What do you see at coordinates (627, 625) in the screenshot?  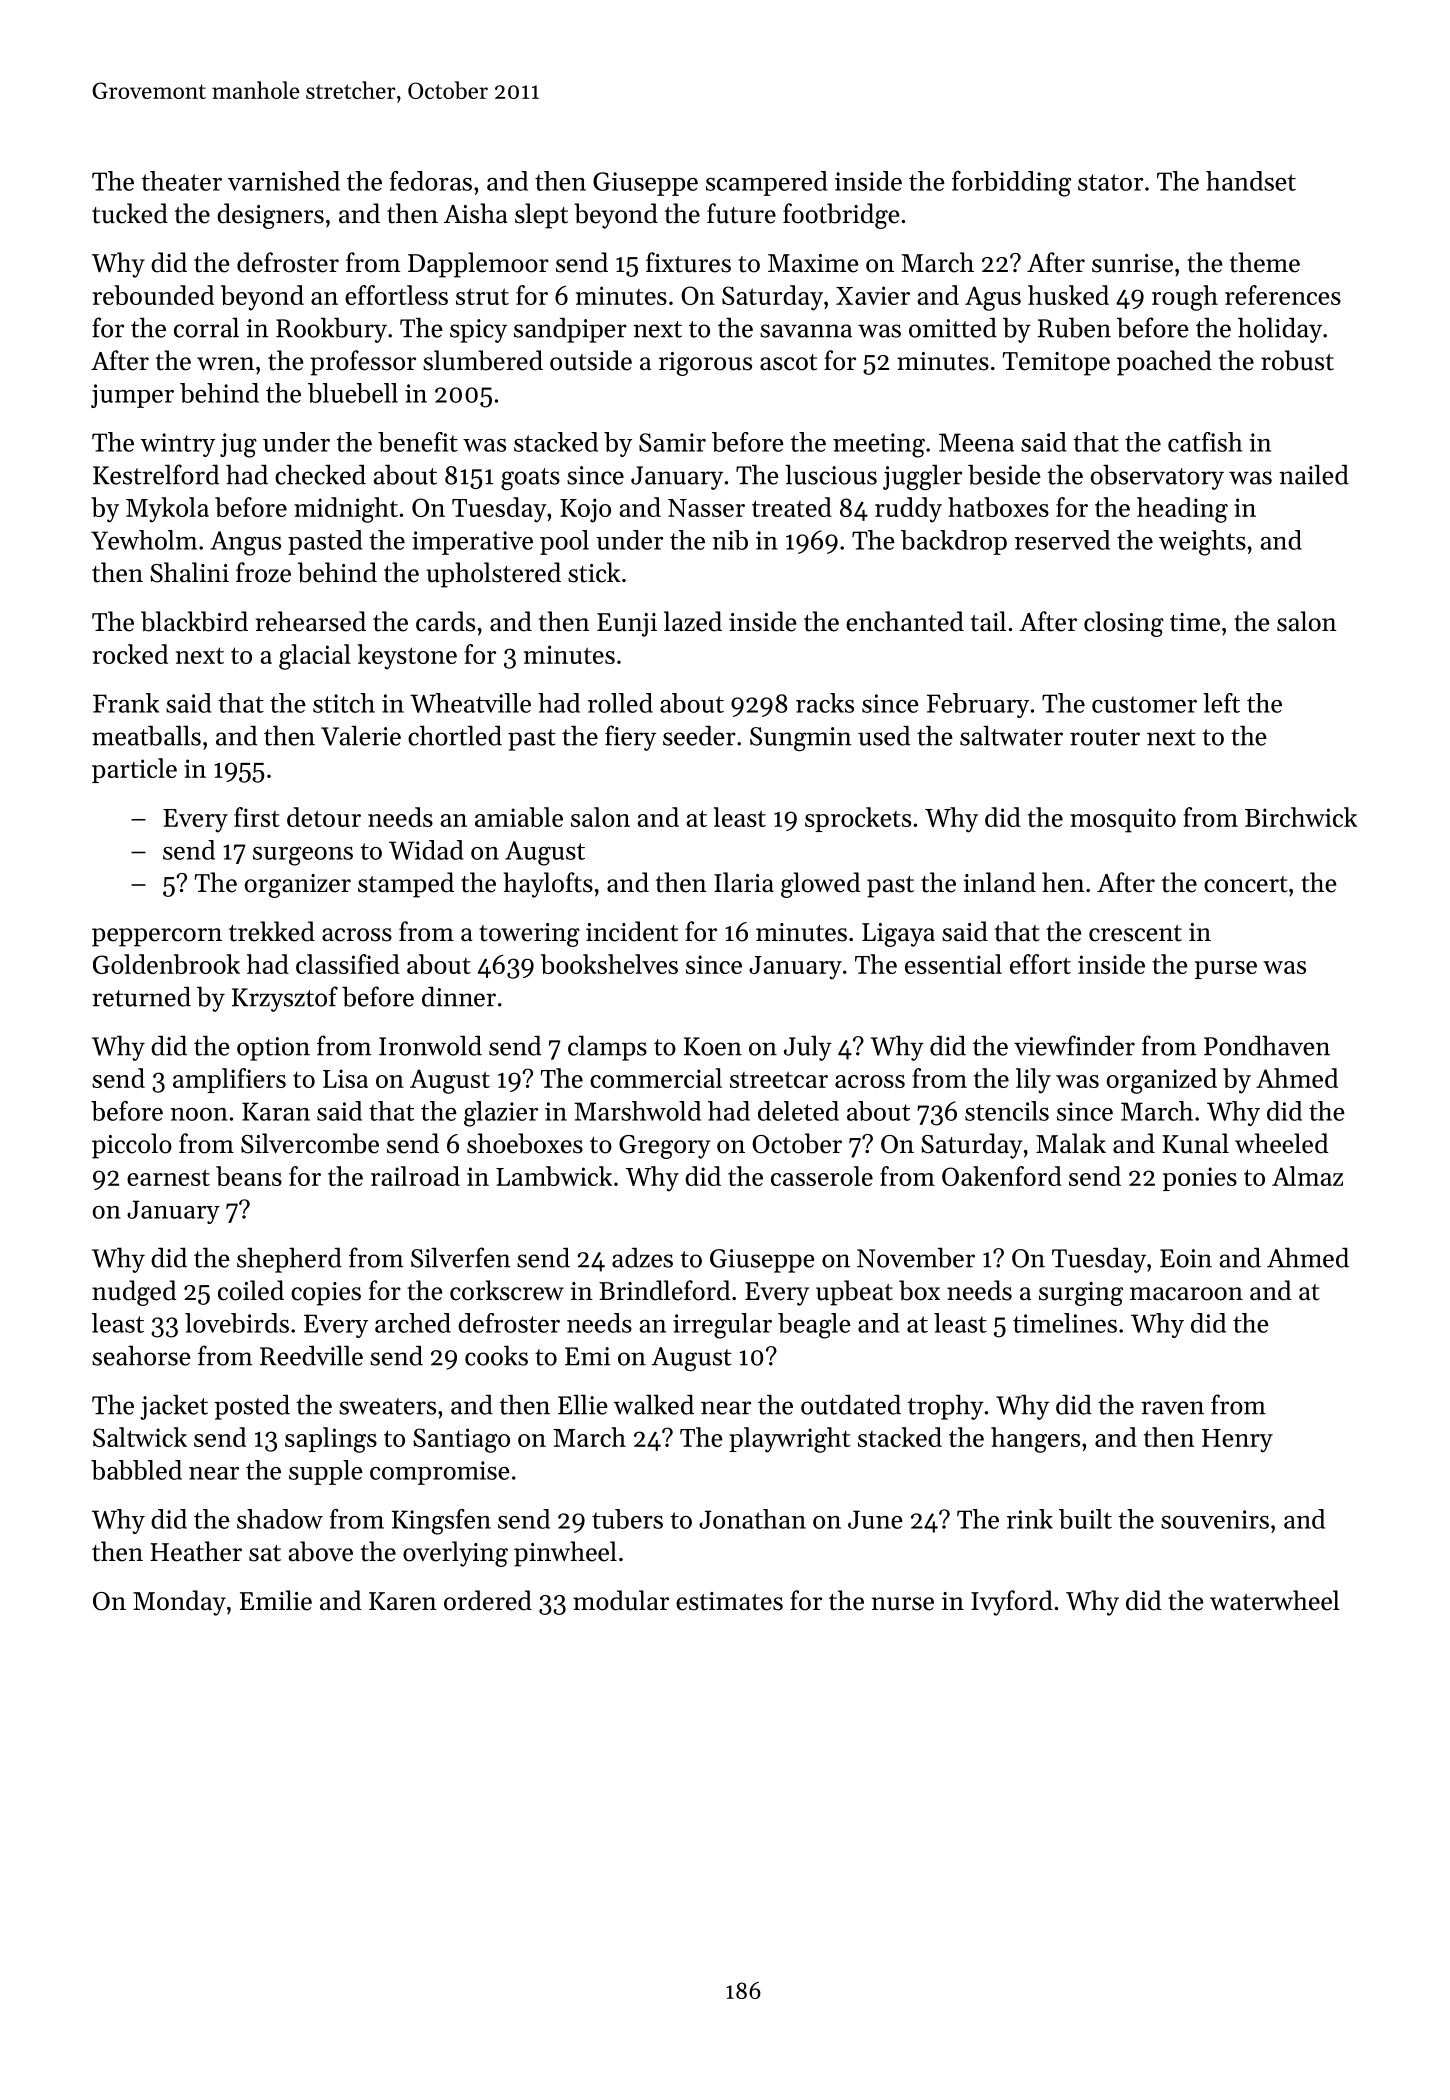 I see `Eunji` at bounding box center [627, 625].
